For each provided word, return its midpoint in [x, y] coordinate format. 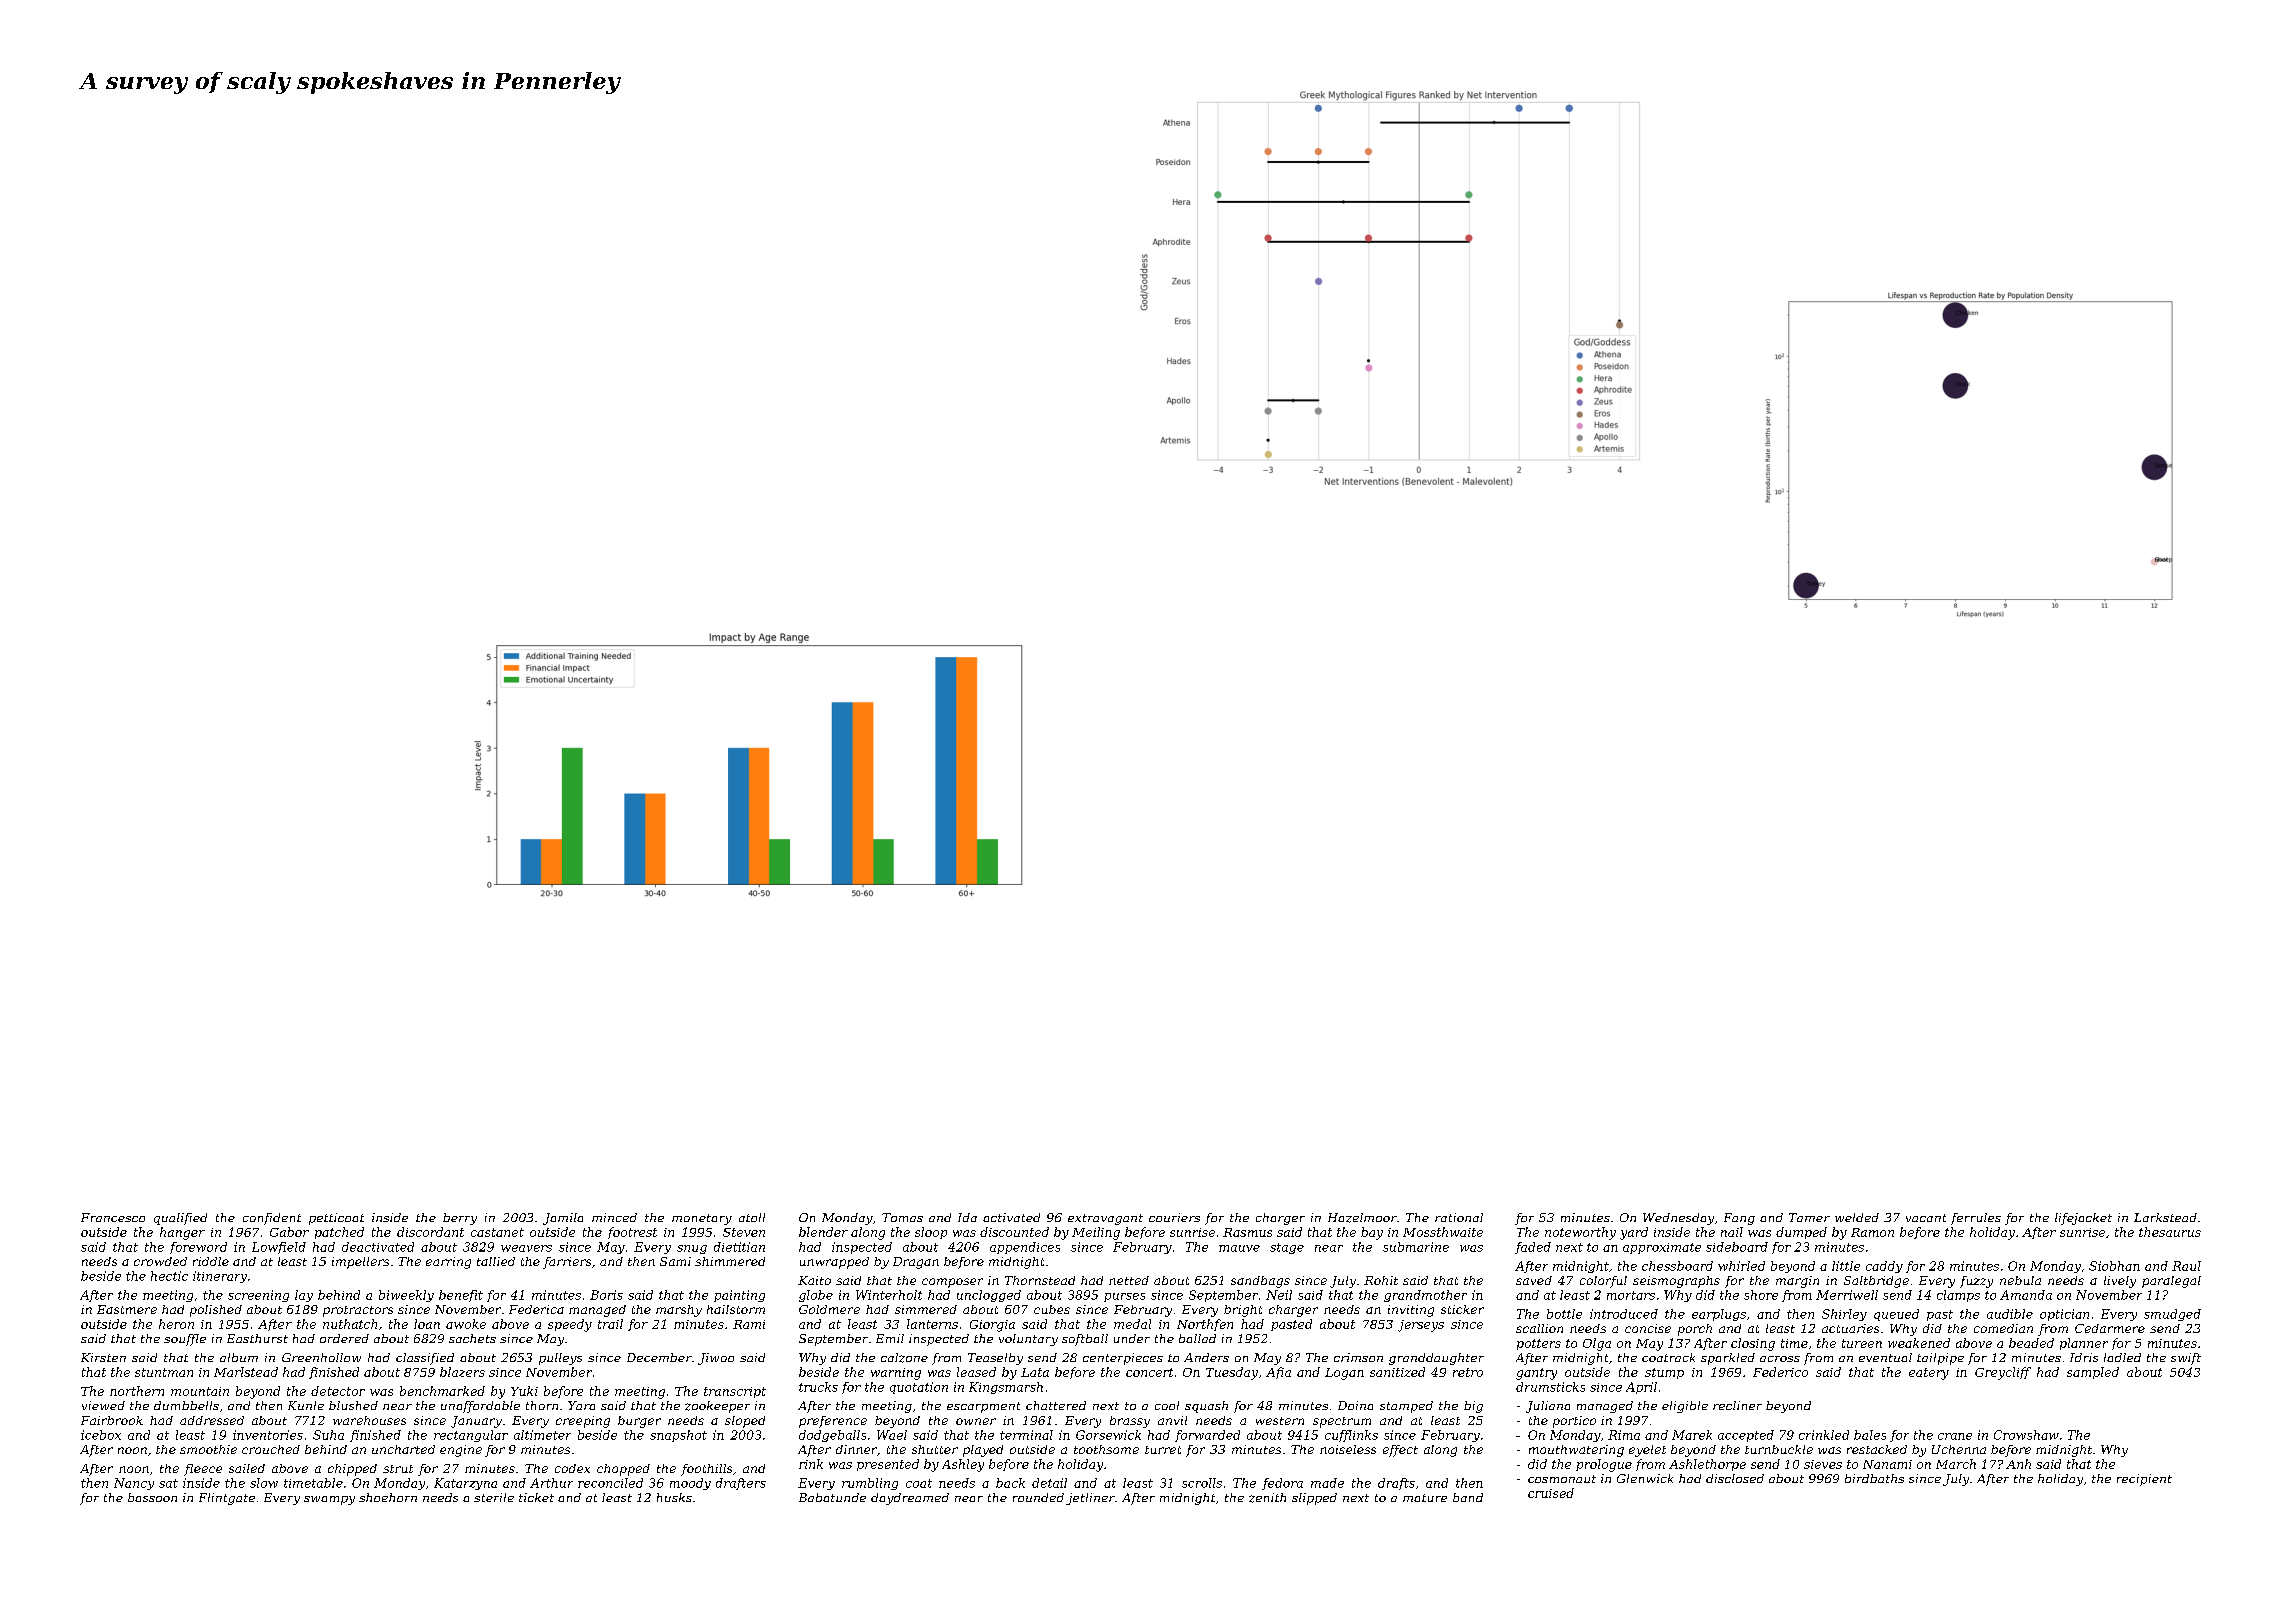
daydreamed [910, 1499]
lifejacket [2083, 1219]
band [1468, 1497]
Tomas [902, 1217]
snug [692, 1249]
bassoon [152, 1497]
